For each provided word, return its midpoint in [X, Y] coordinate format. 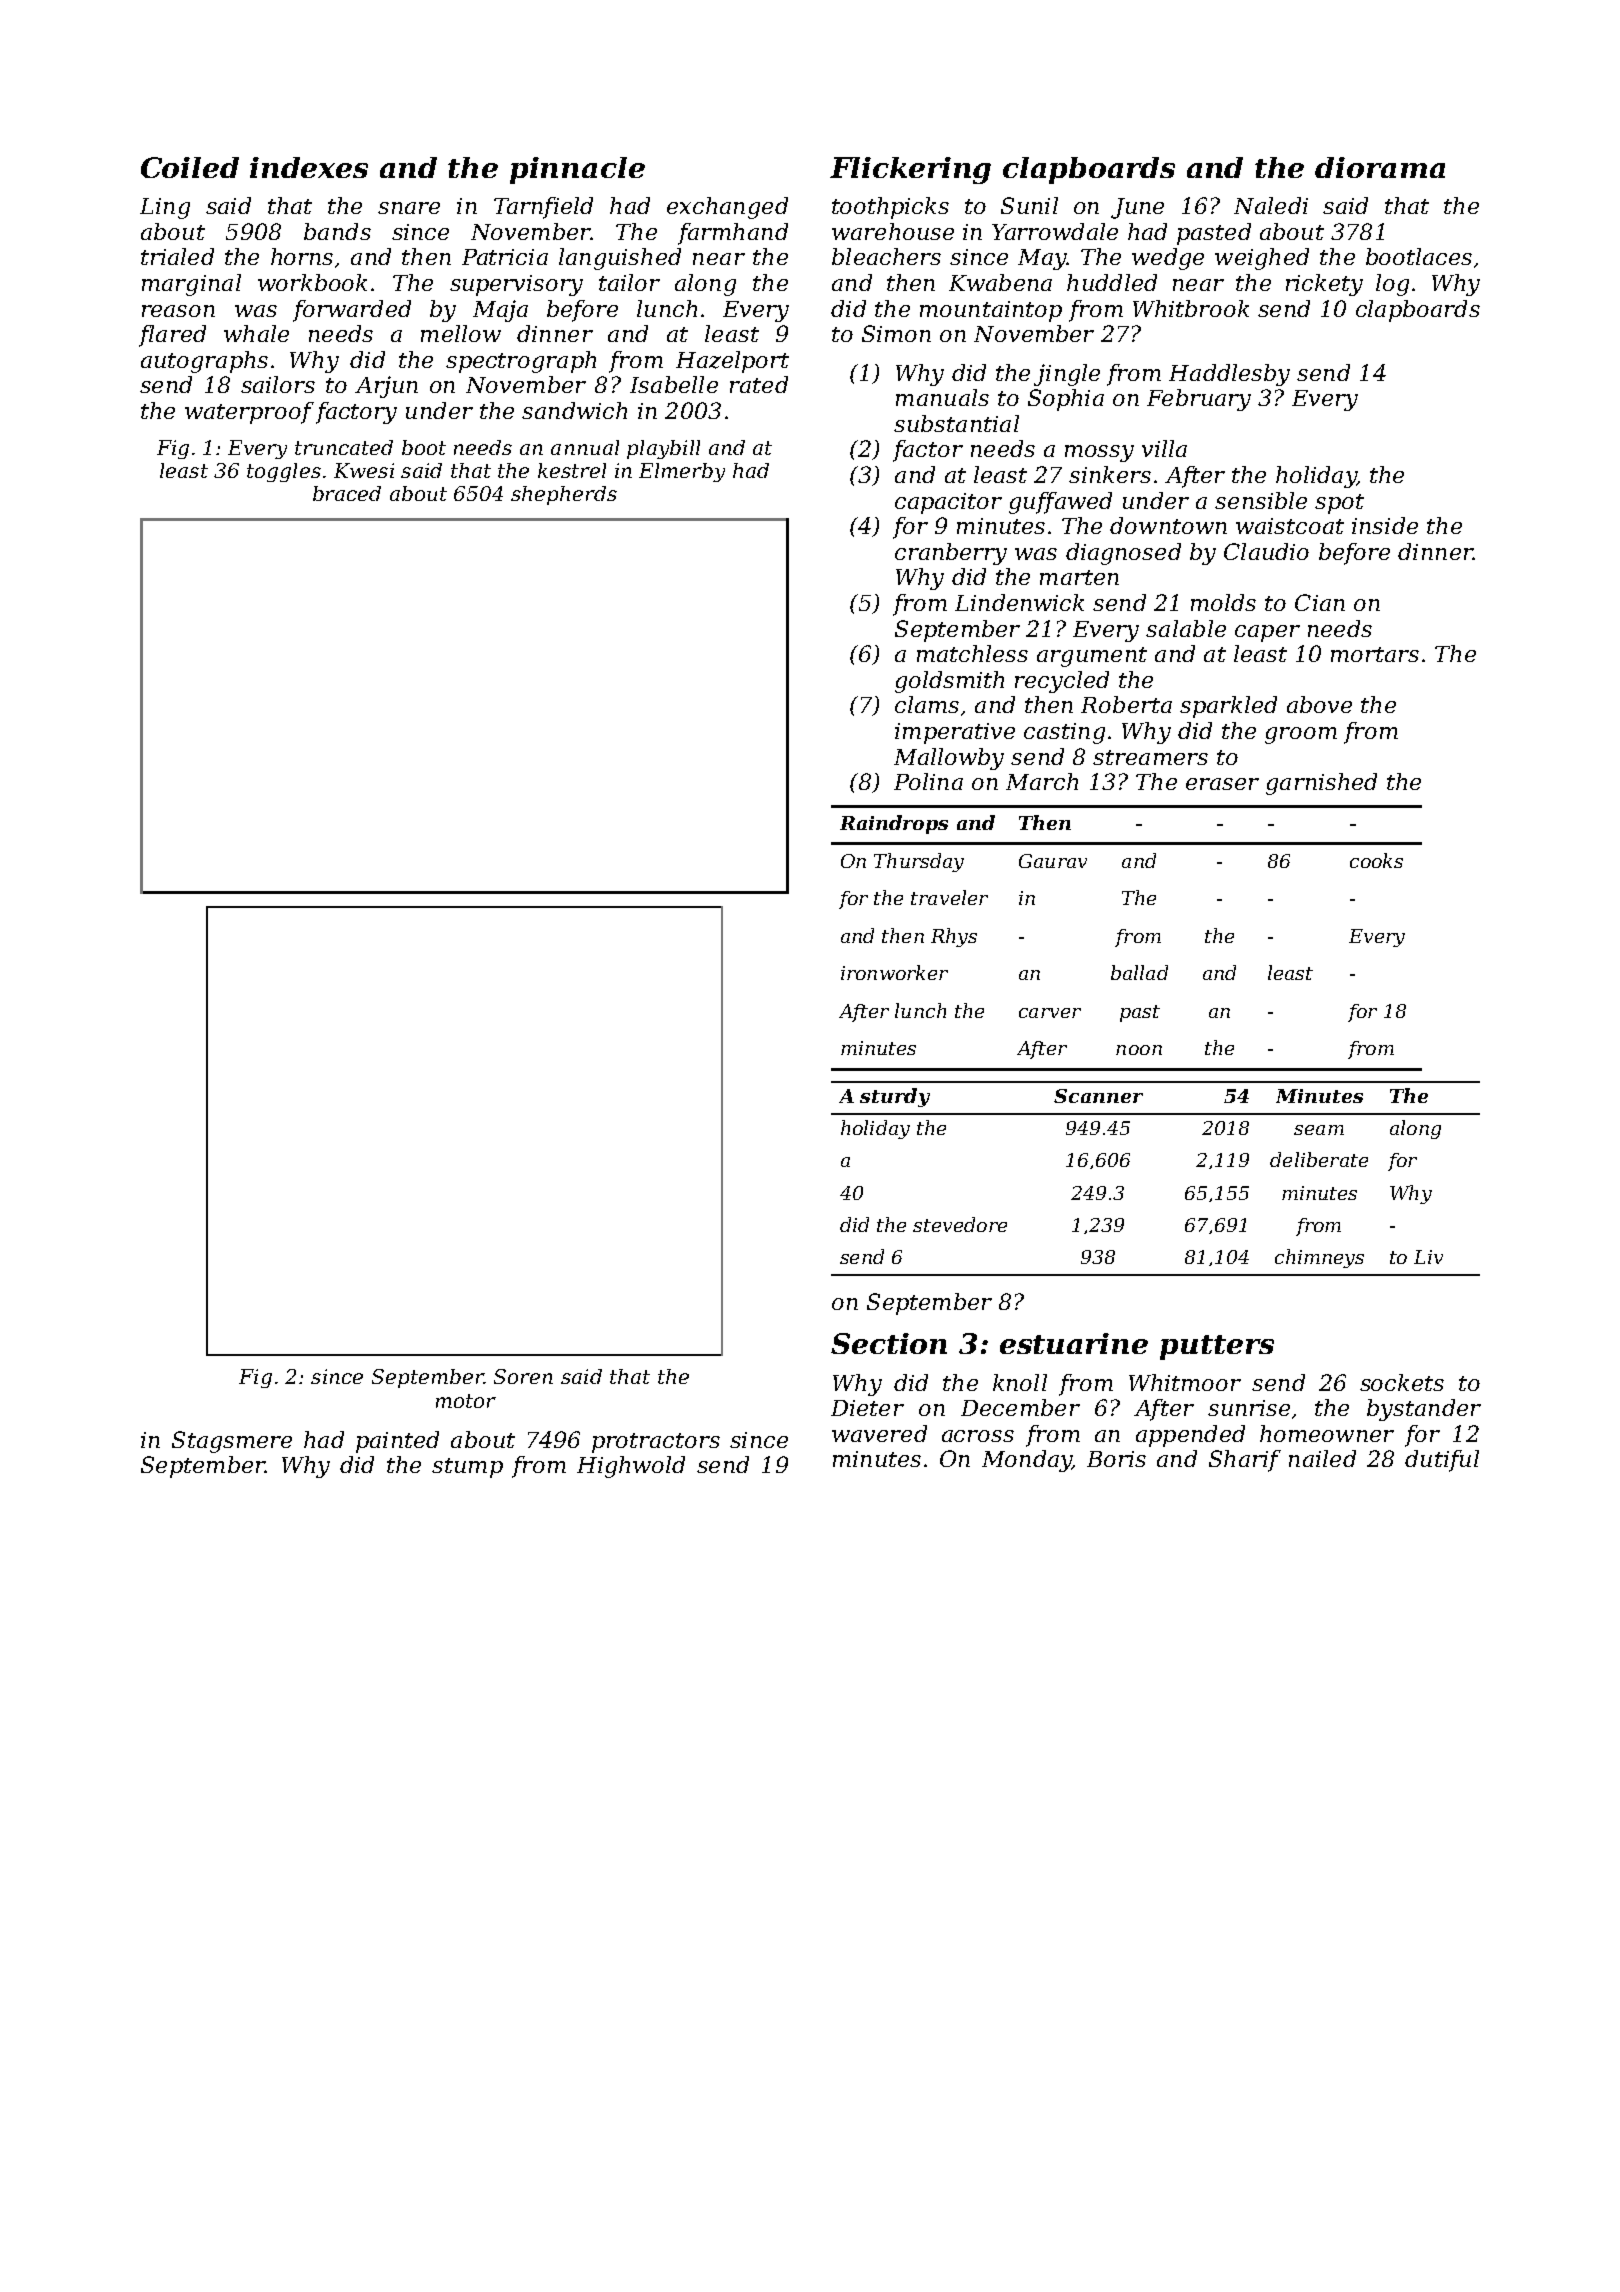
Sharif [1245, 1461]
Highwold [631, 1467]
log [1392, 285]
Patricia [505, 257]
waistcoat [1290, 526]
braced [347, 493]
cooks [1376, 860]
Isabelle [674, 384]
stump [467, 1468]
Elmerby [682, 472]
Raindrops [894, 824]
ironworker [894, 972]
